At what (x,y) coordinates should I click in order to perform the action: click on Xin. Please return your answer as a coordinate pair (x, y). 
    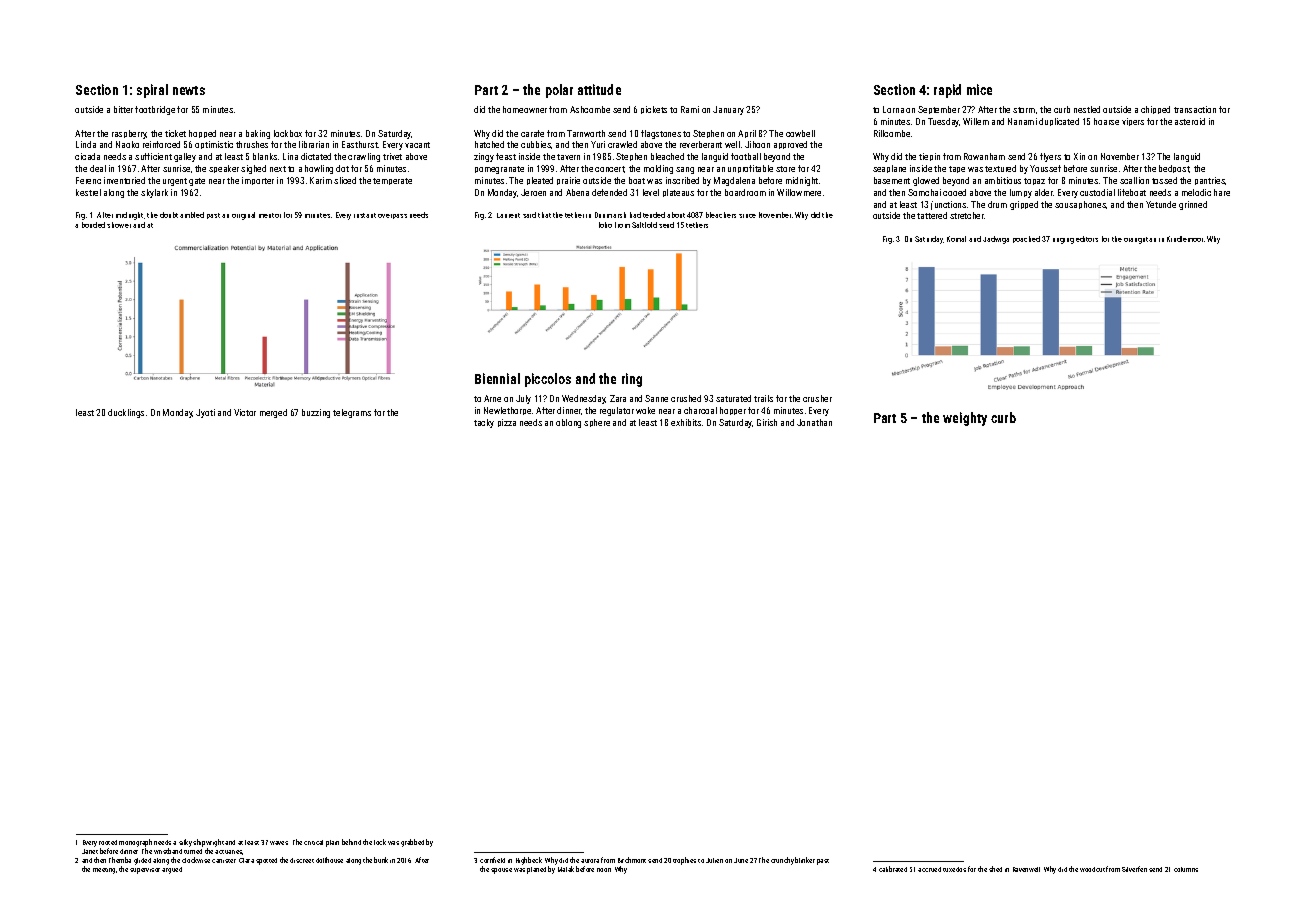
    Looking at the image, I should click on (1079, 156).
